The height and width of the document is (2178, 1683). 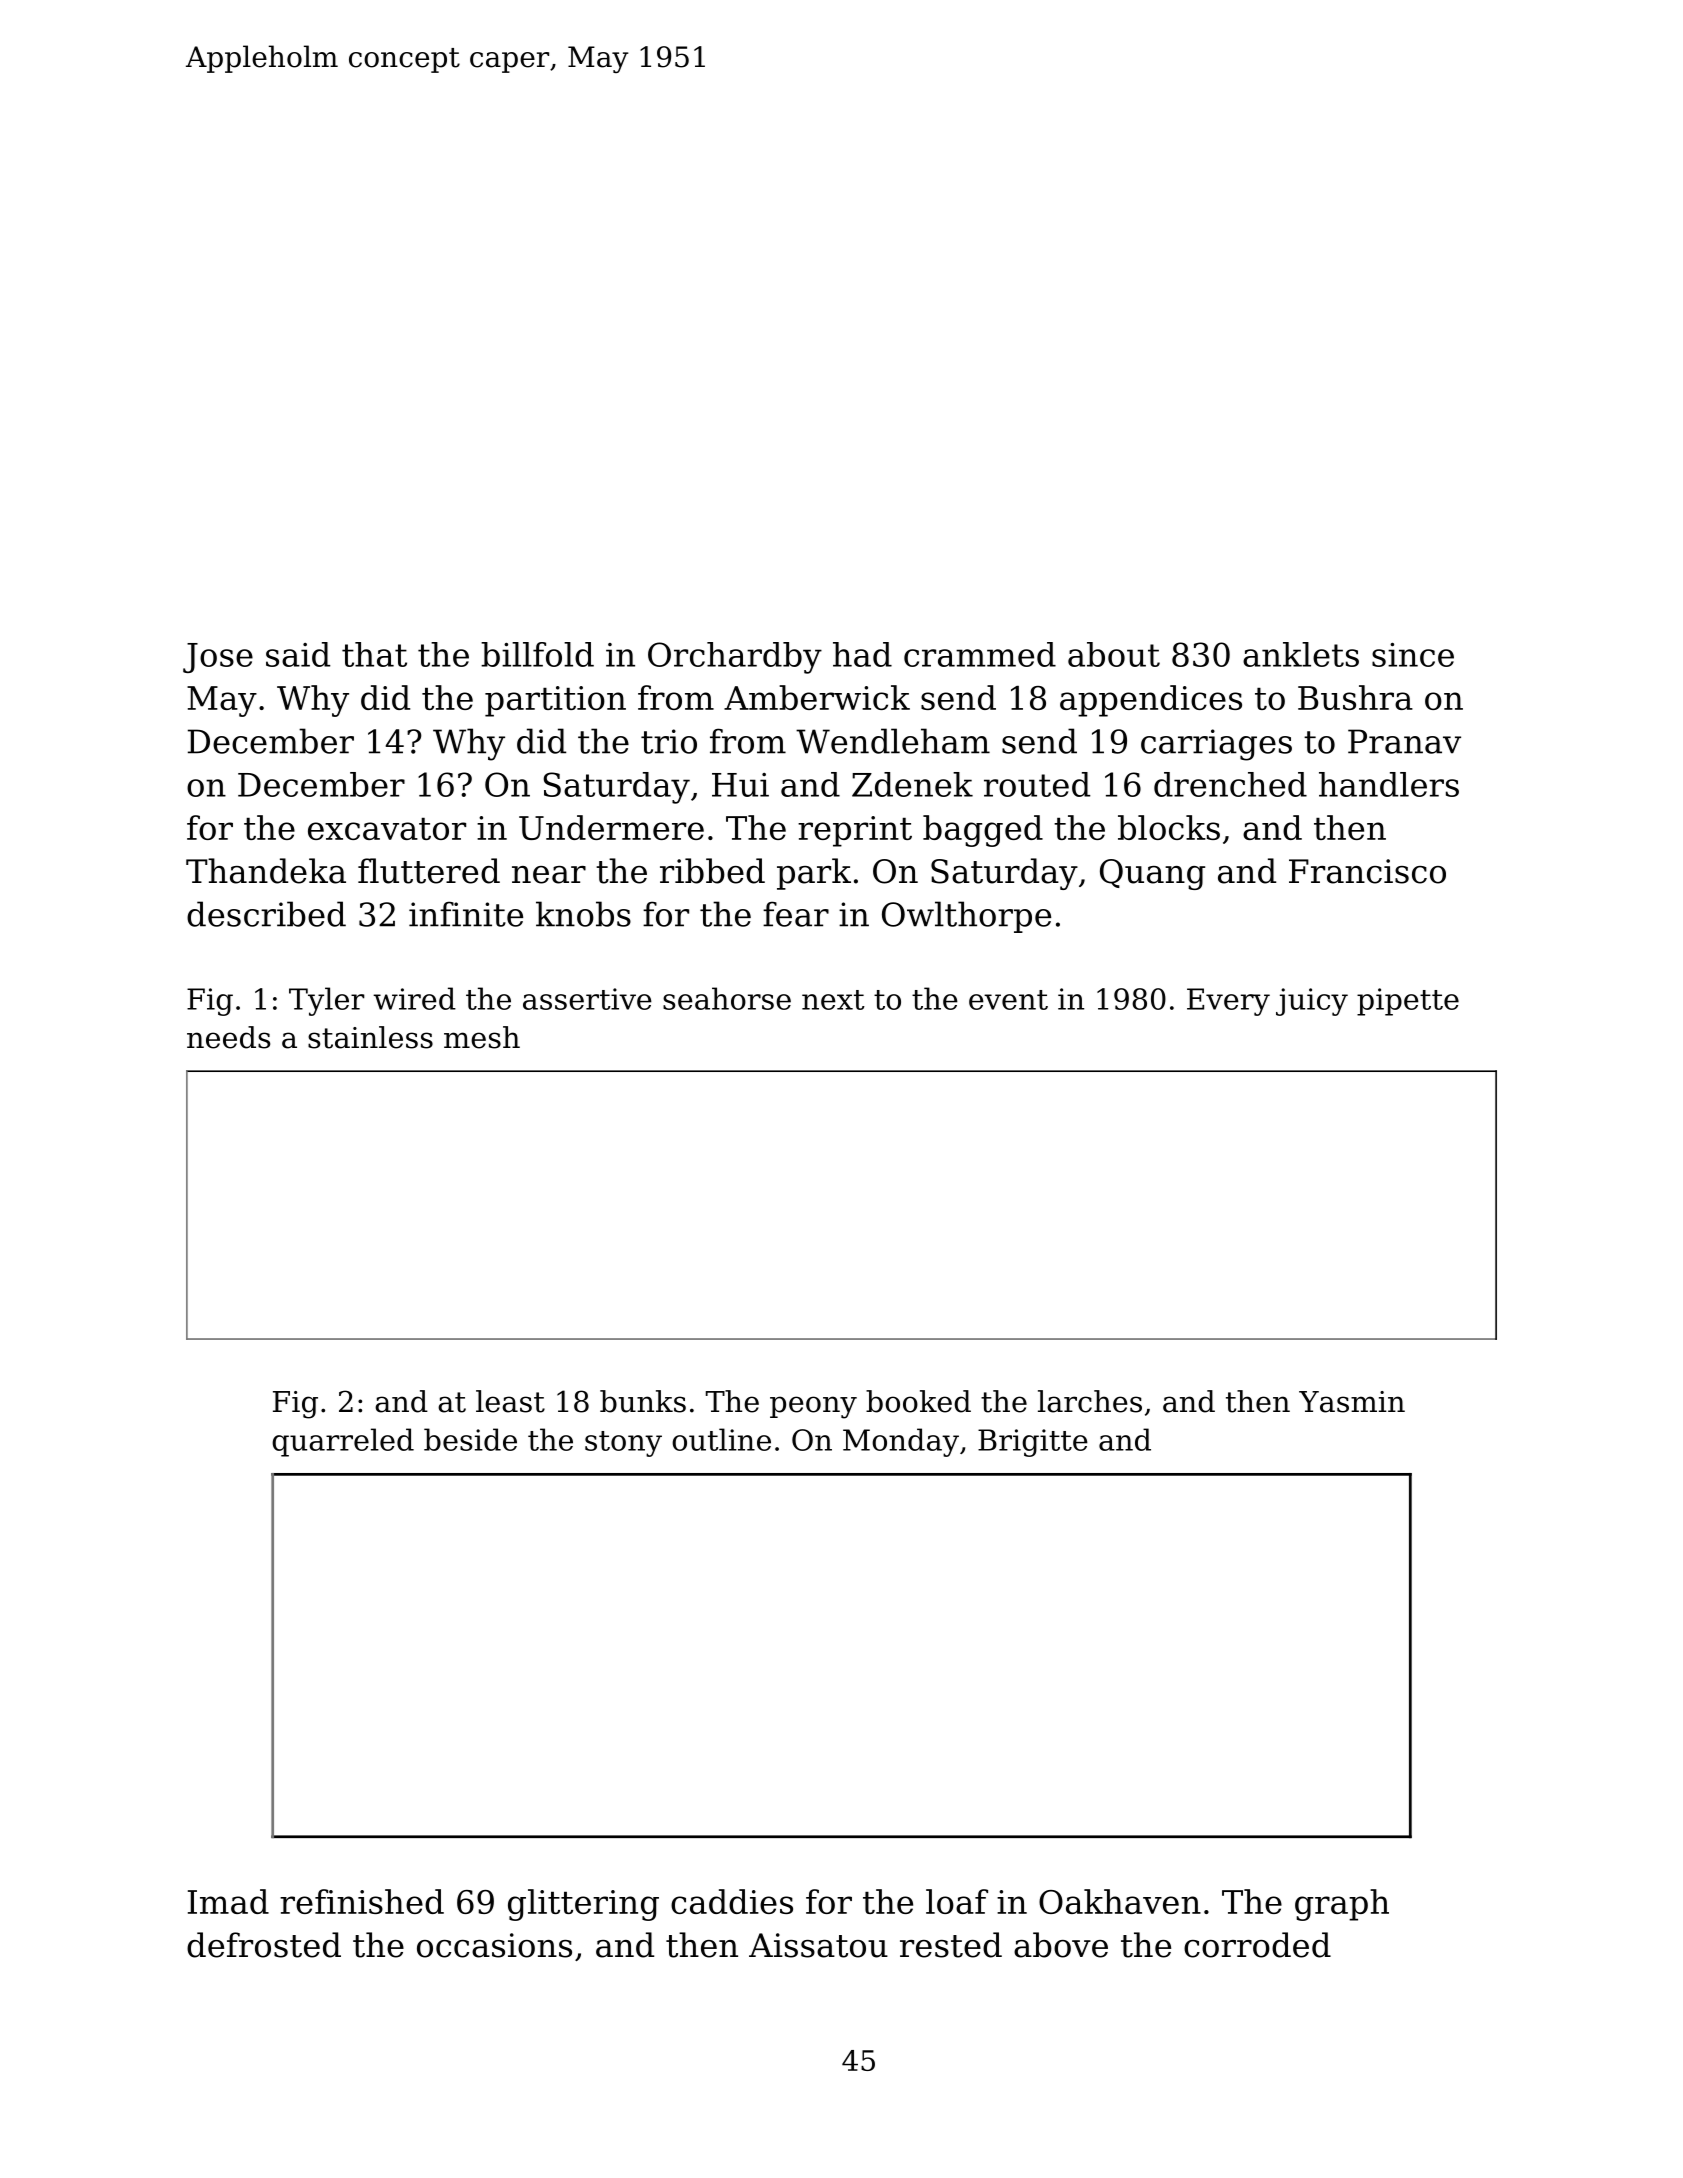 What do you see at coordinates (1352, 1402) in the document?
I see `Yasmin` at bounding box center [1352, 1402].
